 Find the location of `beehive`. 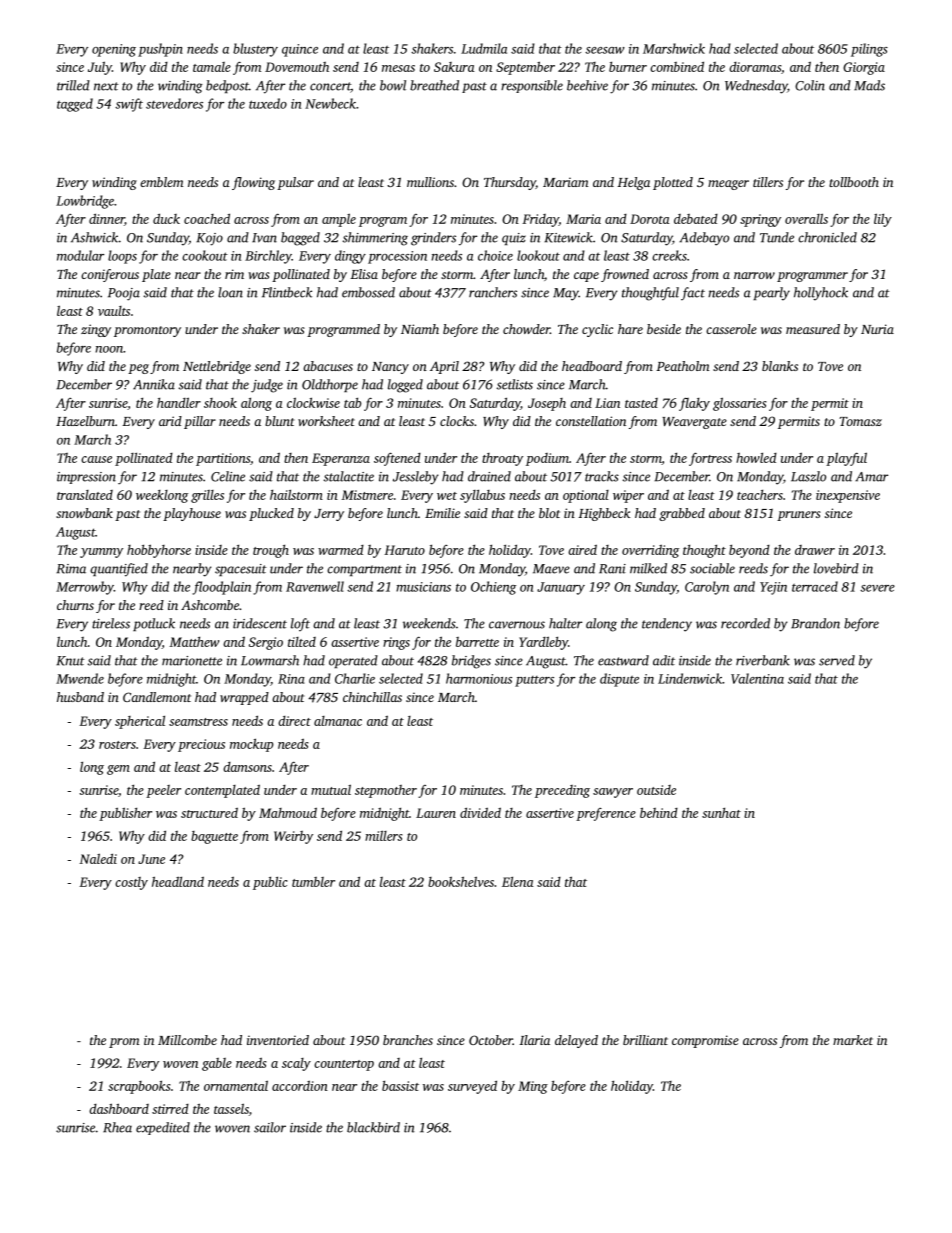

beehive is located at coordinates (587, 85).
